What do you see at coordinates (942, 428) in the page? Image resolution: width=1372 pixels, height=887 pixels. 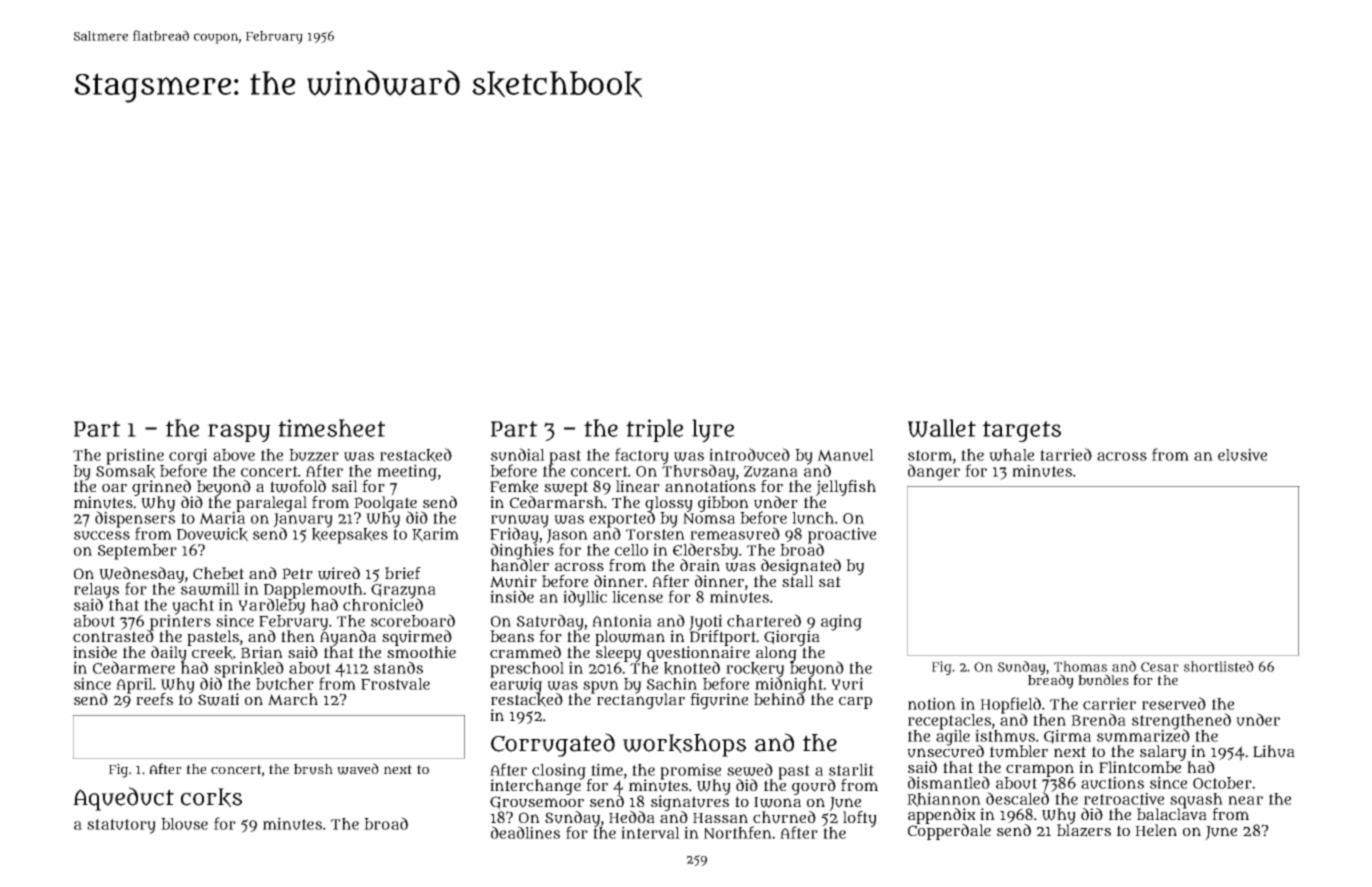 I see `Wallet` at bounding box center [942, 428].
